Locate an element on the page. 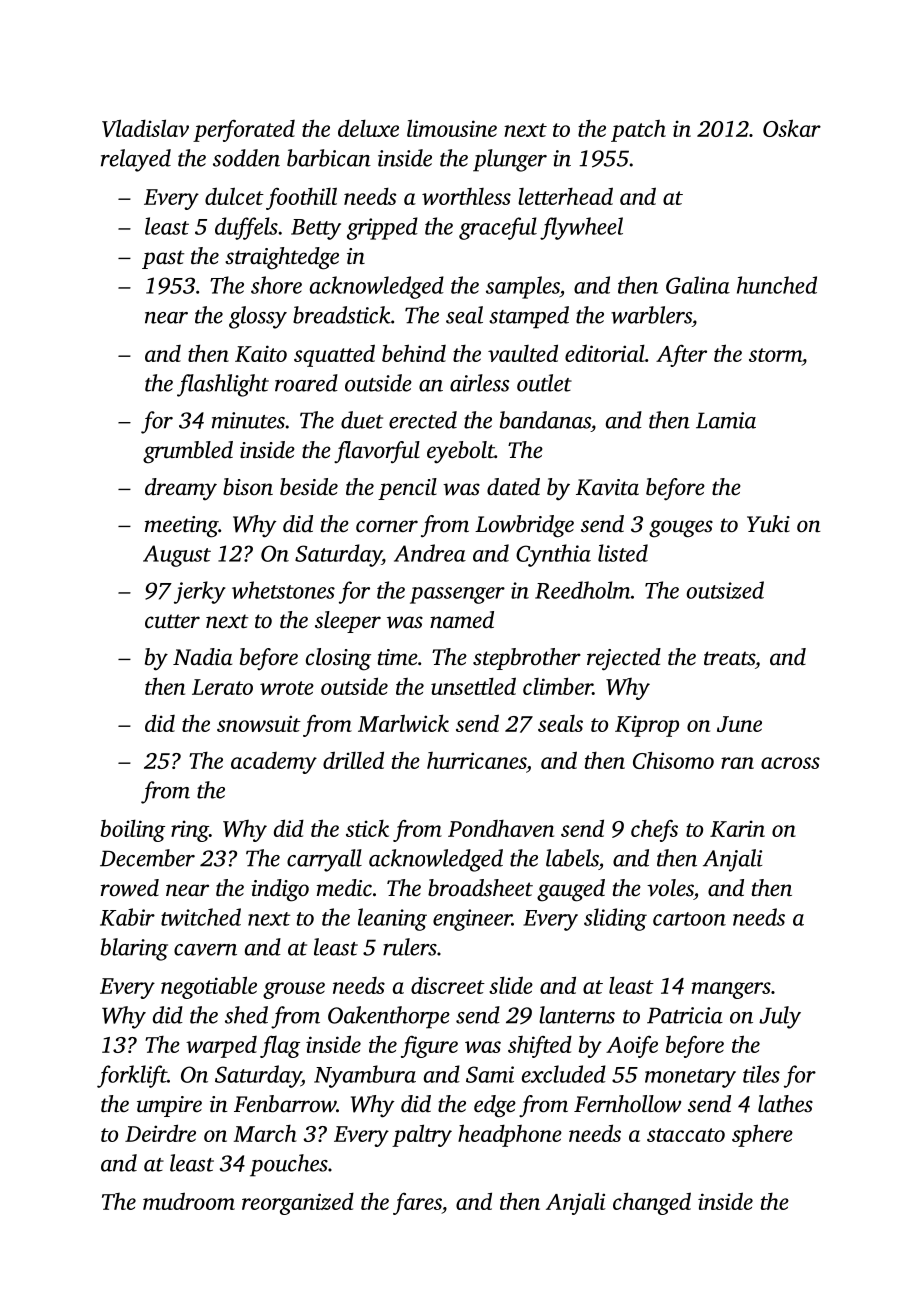 The height and width of the image is (1311, 924). sodden is located at coordinates (246, 158).
